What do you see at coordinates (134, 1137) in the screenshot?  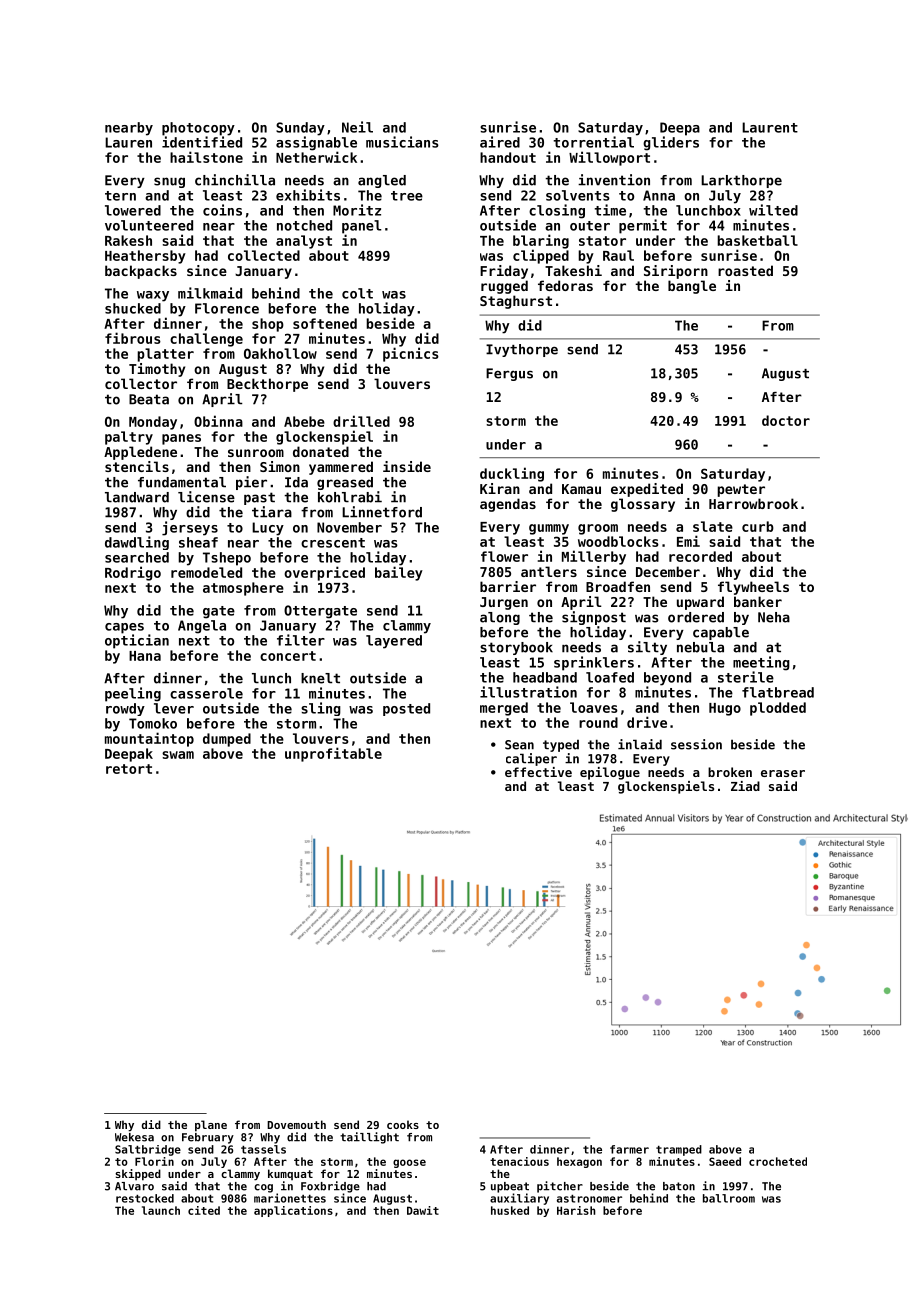 I see `Wekesa` at bounding box center [134, 1137].
